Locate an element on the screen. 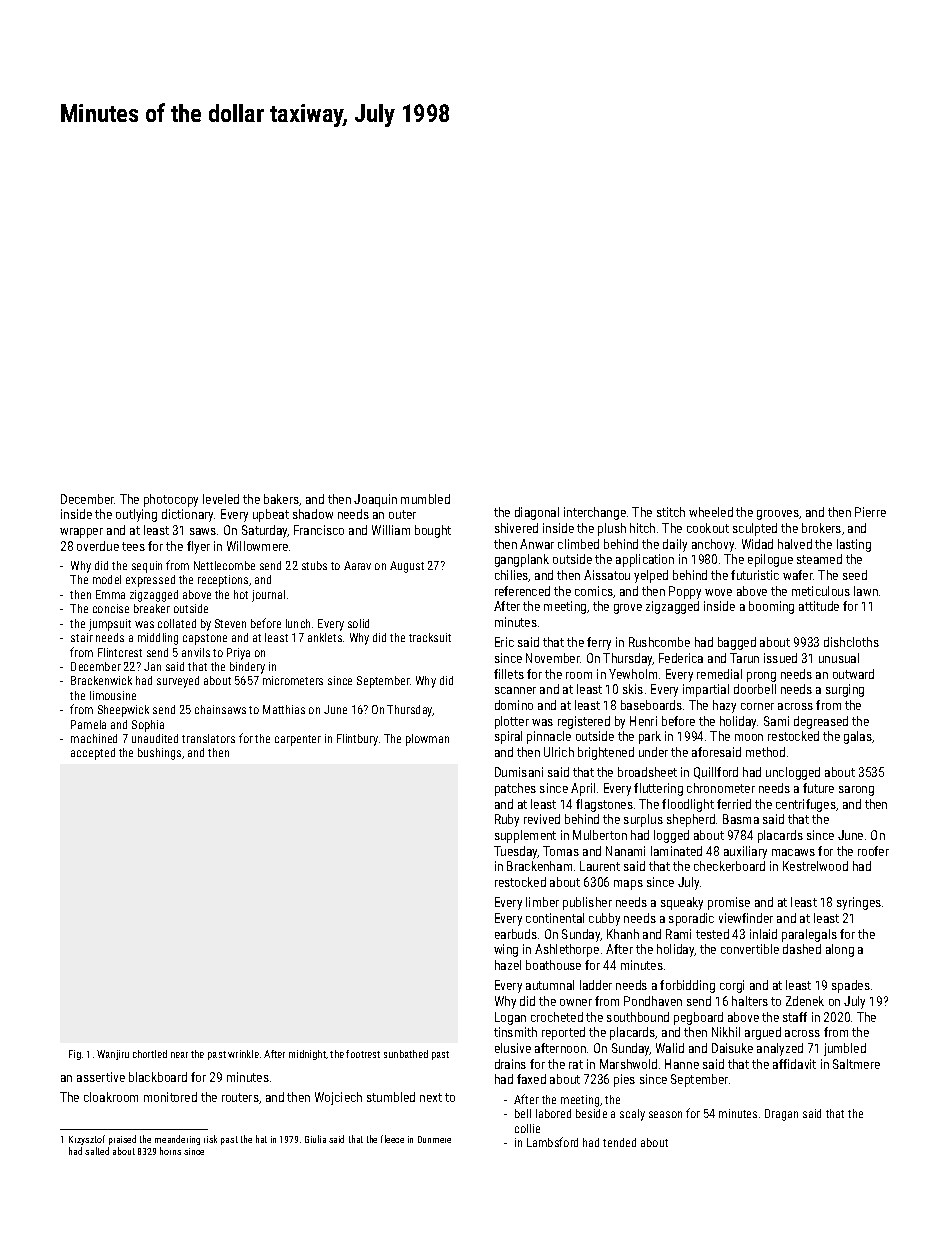  wheeled is located at coordinates (711, 512).
